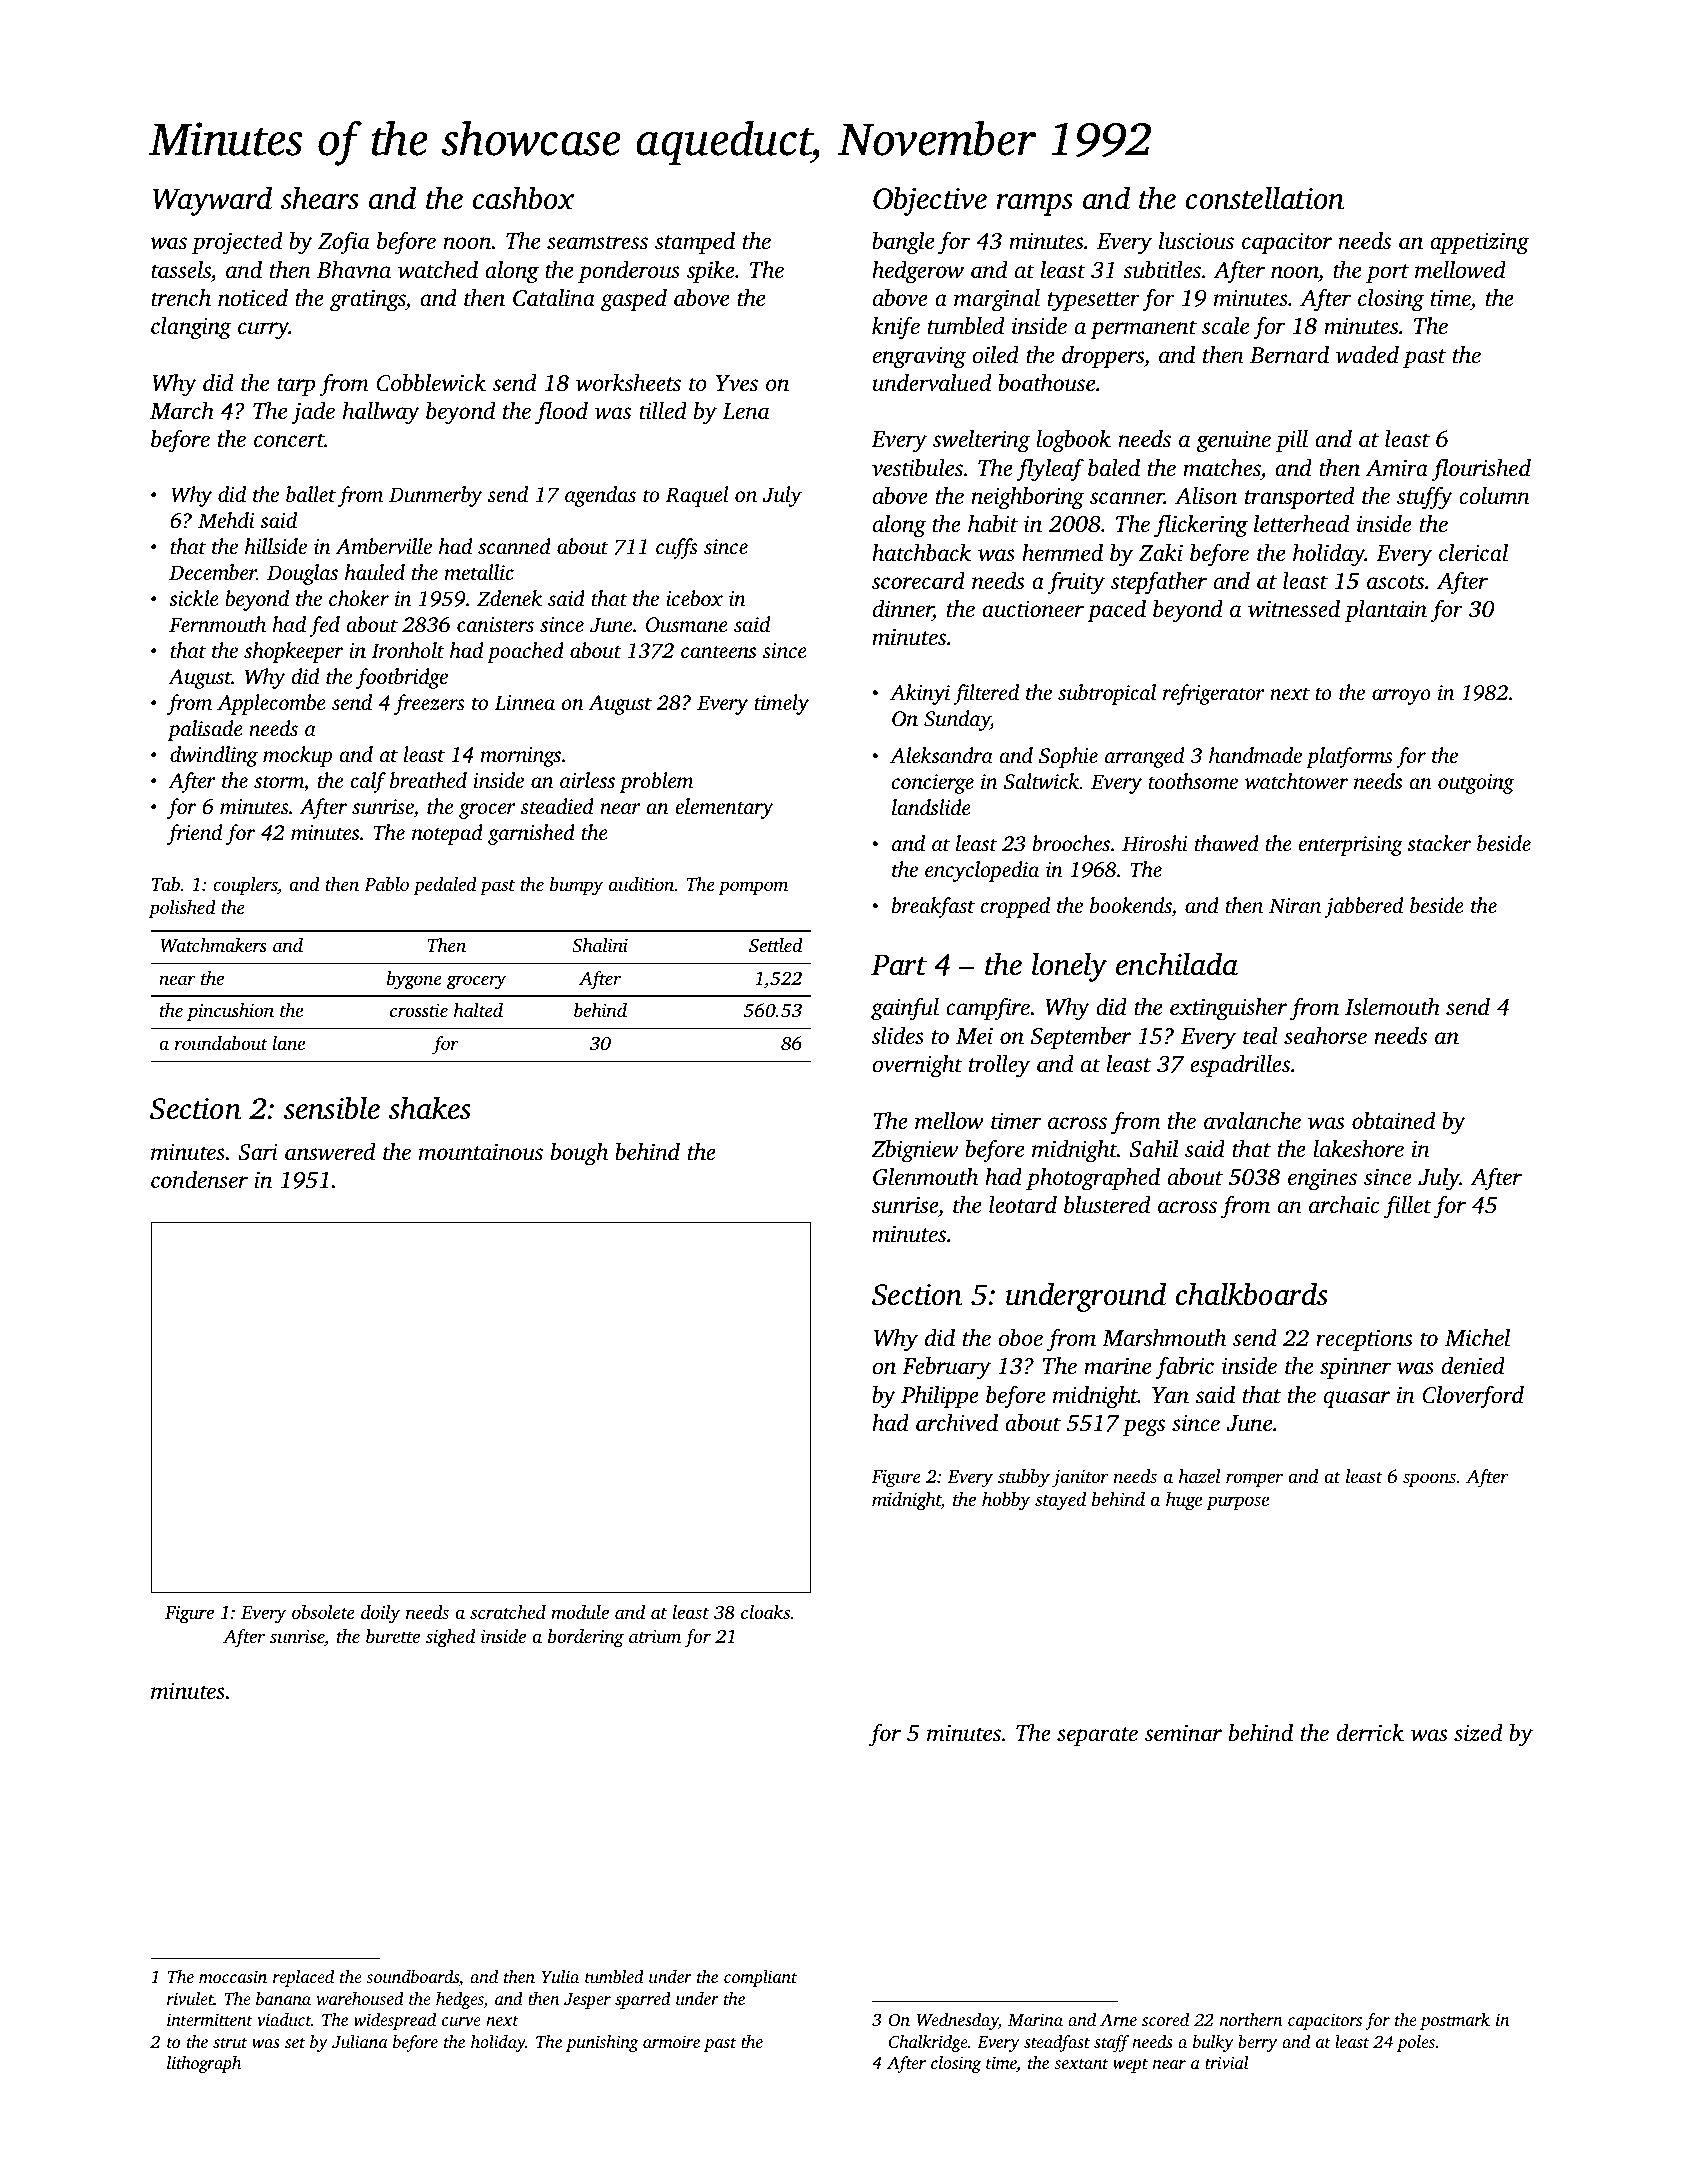  Describe the element at coordinates (323, 1612) in the screenshot. I see `obsolete` at that location.
